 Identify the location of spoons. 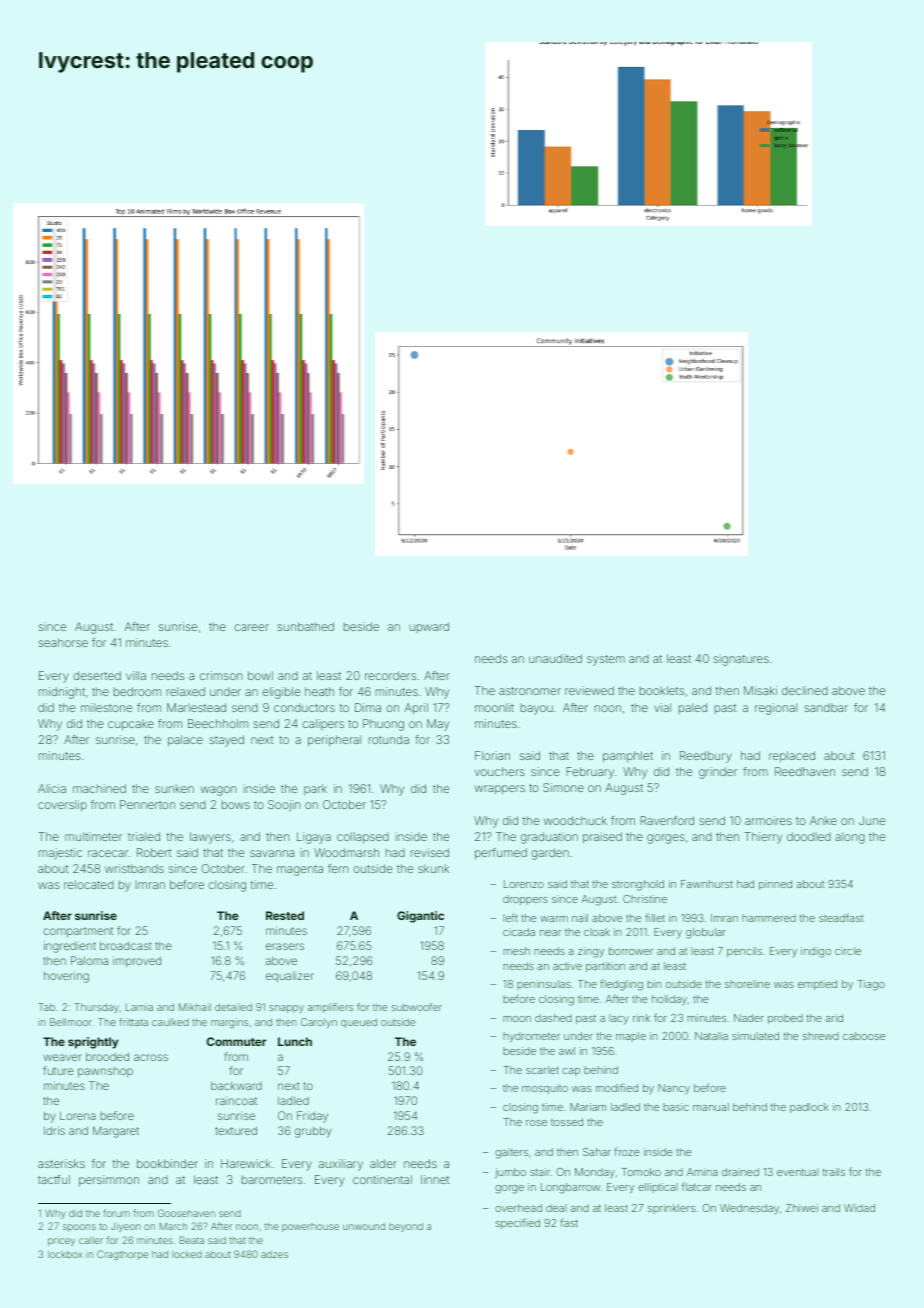
(79, 1228).
